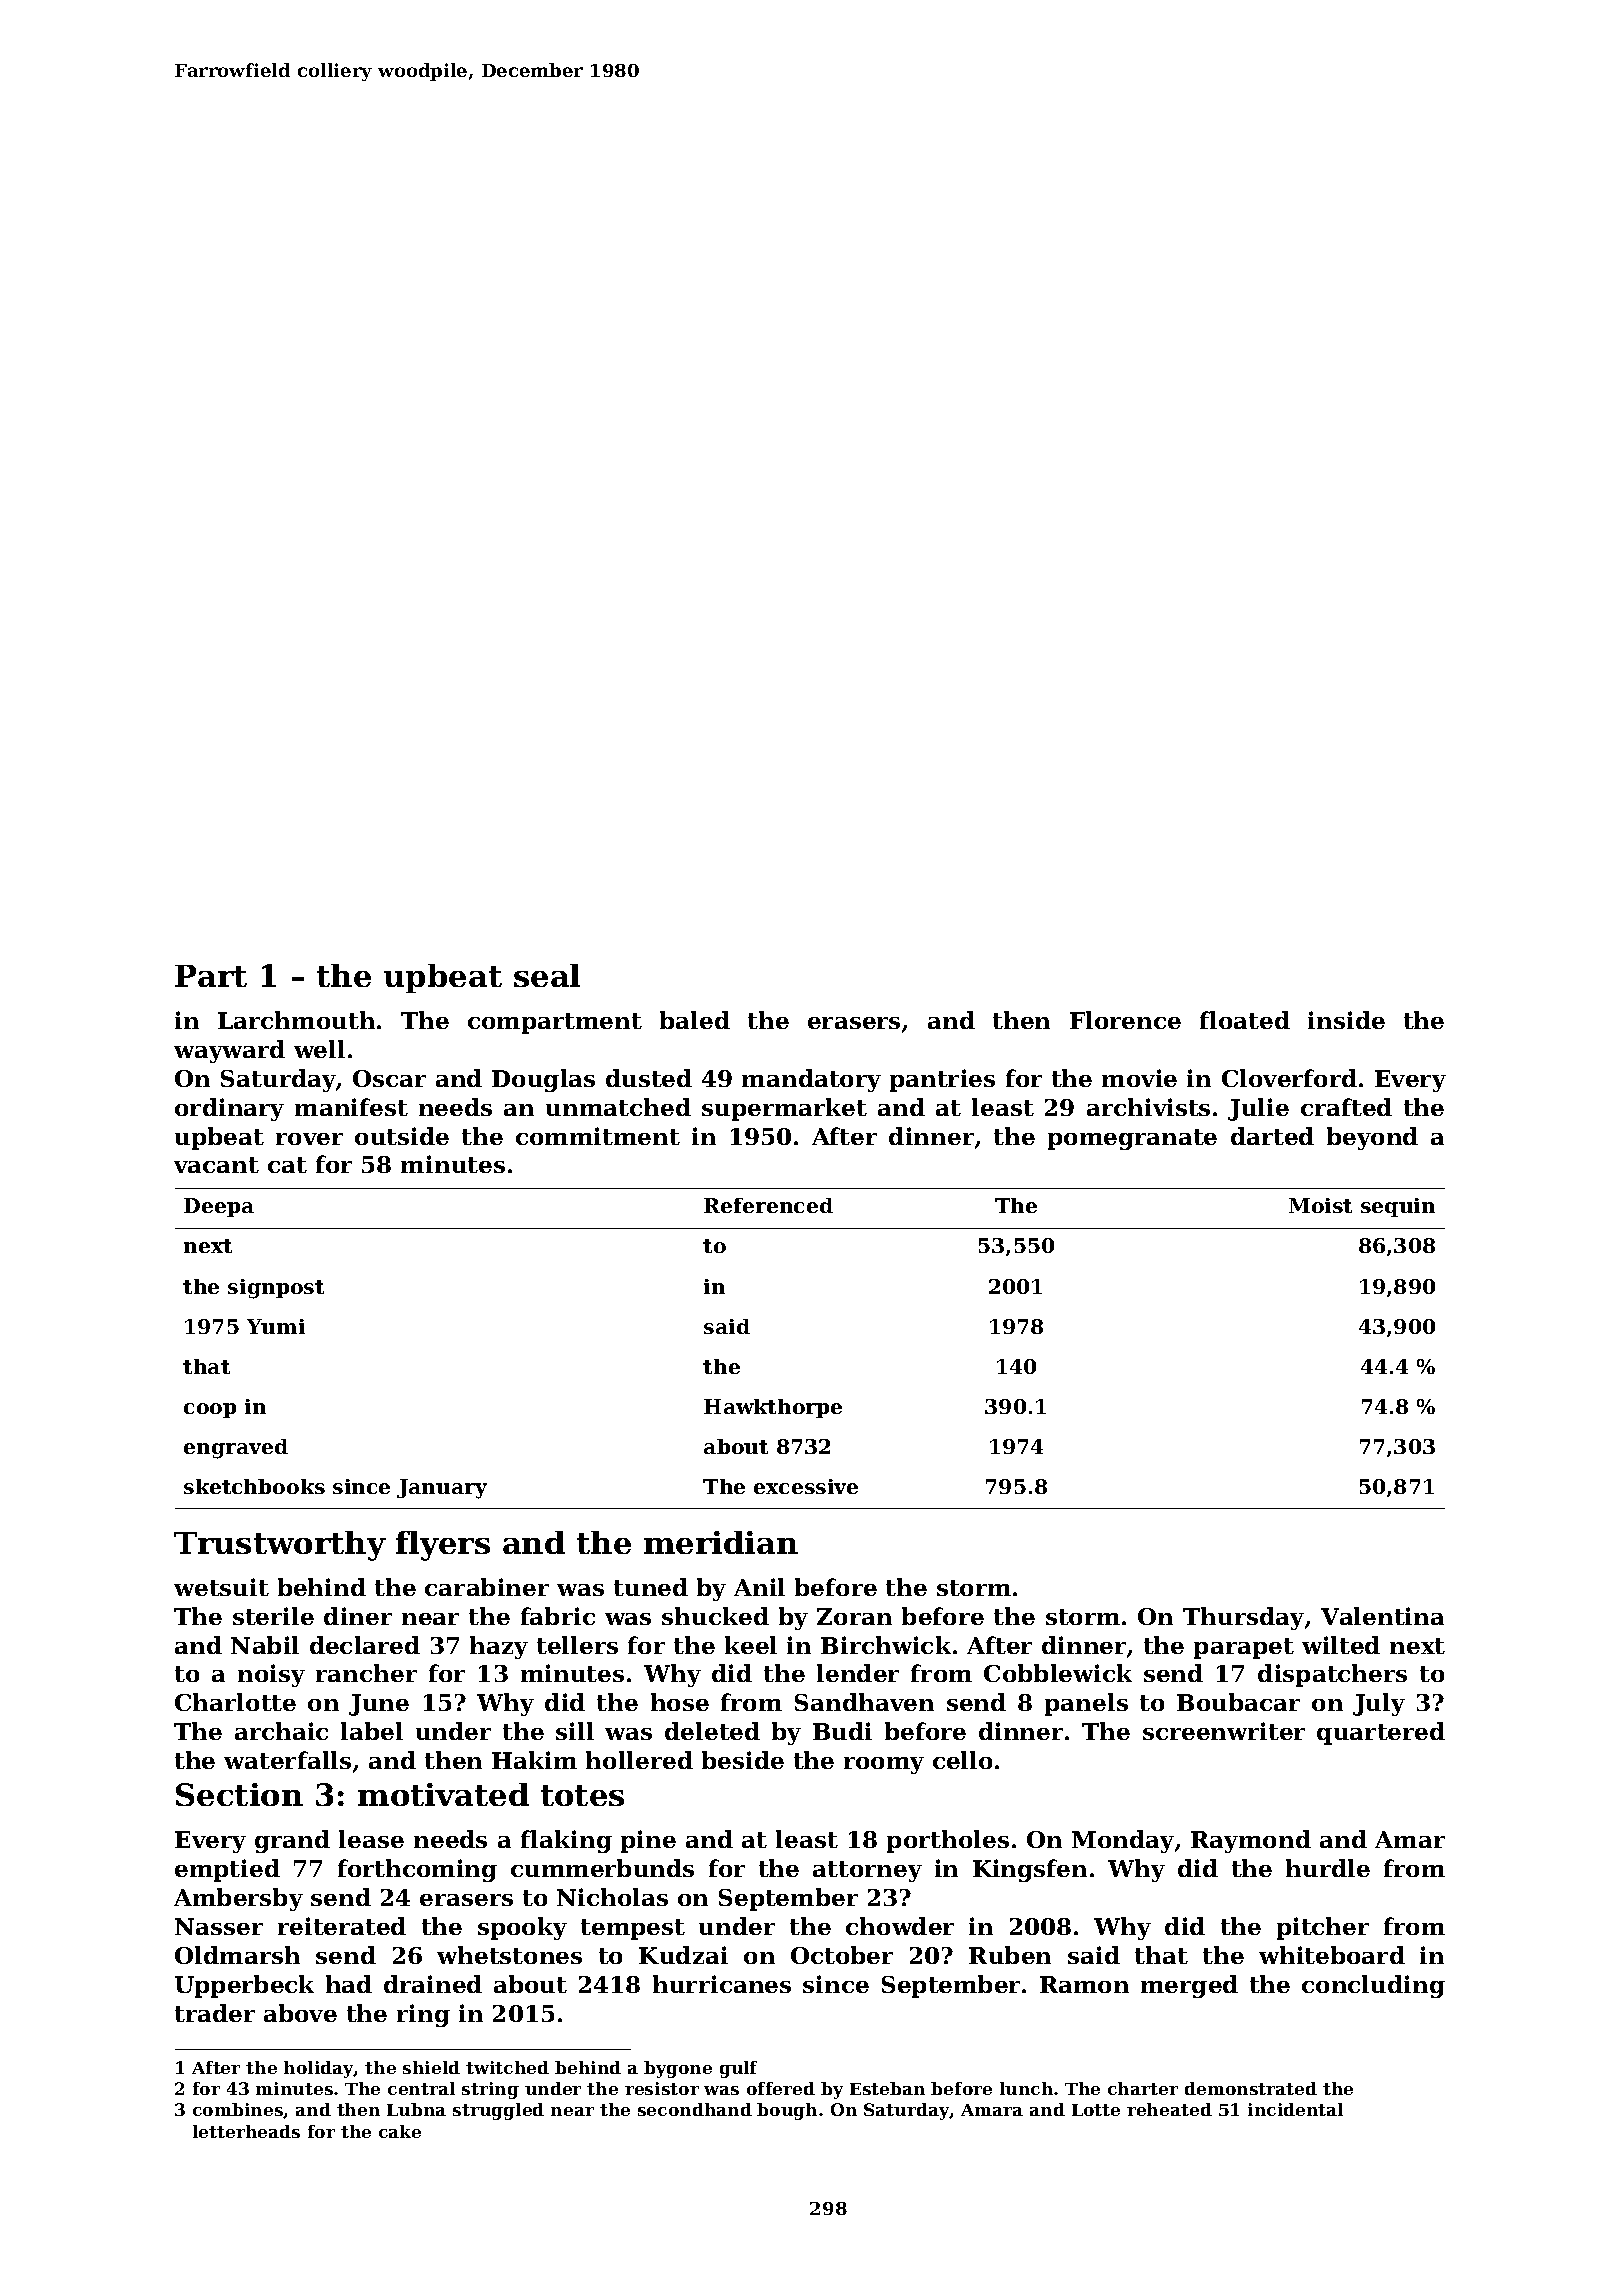 The height and width of the screenshot is (2292, 1620). I want to click on Valentina, so click(1382, 1616).
